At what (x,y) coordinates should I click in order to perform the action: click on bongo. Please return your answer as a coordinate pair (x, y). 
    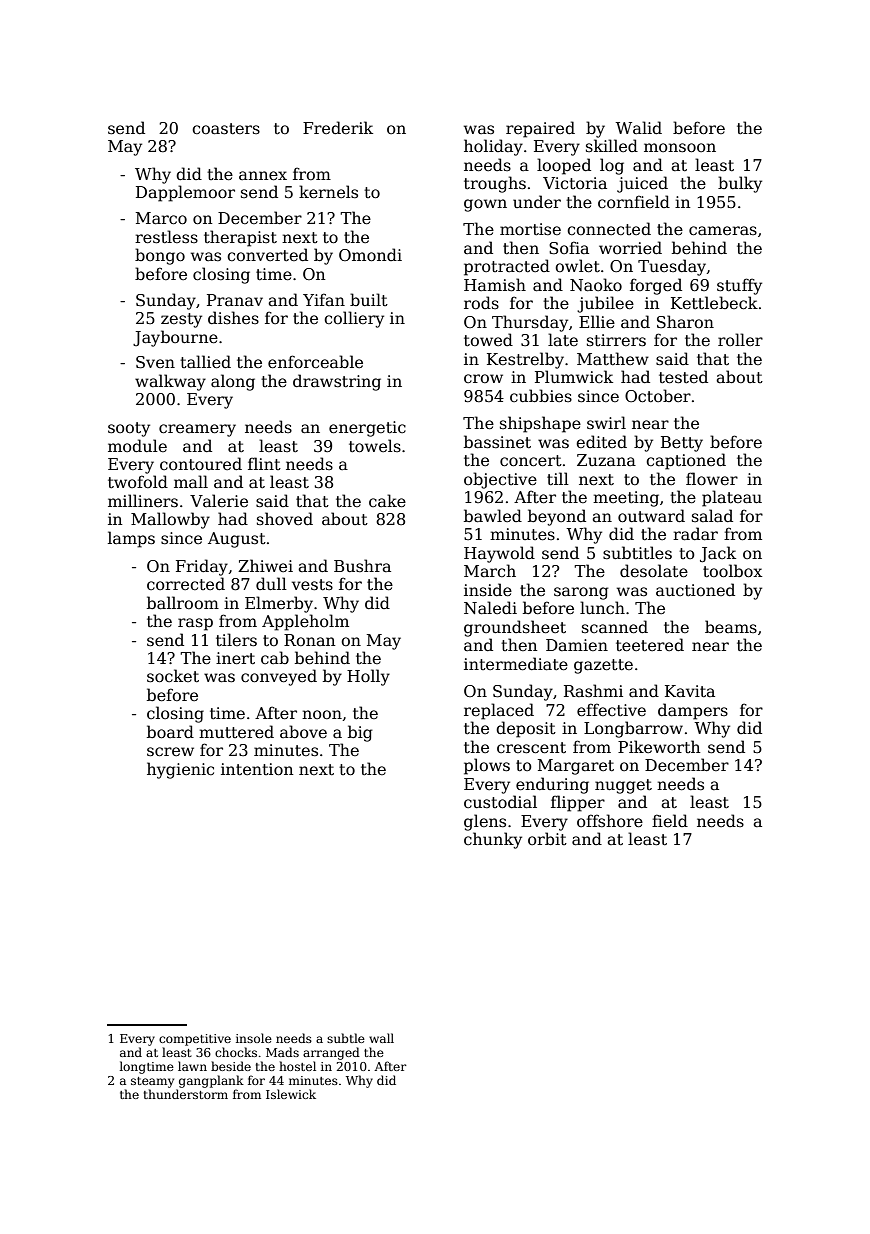
    Looking at the image, I should click on (160, 256).
